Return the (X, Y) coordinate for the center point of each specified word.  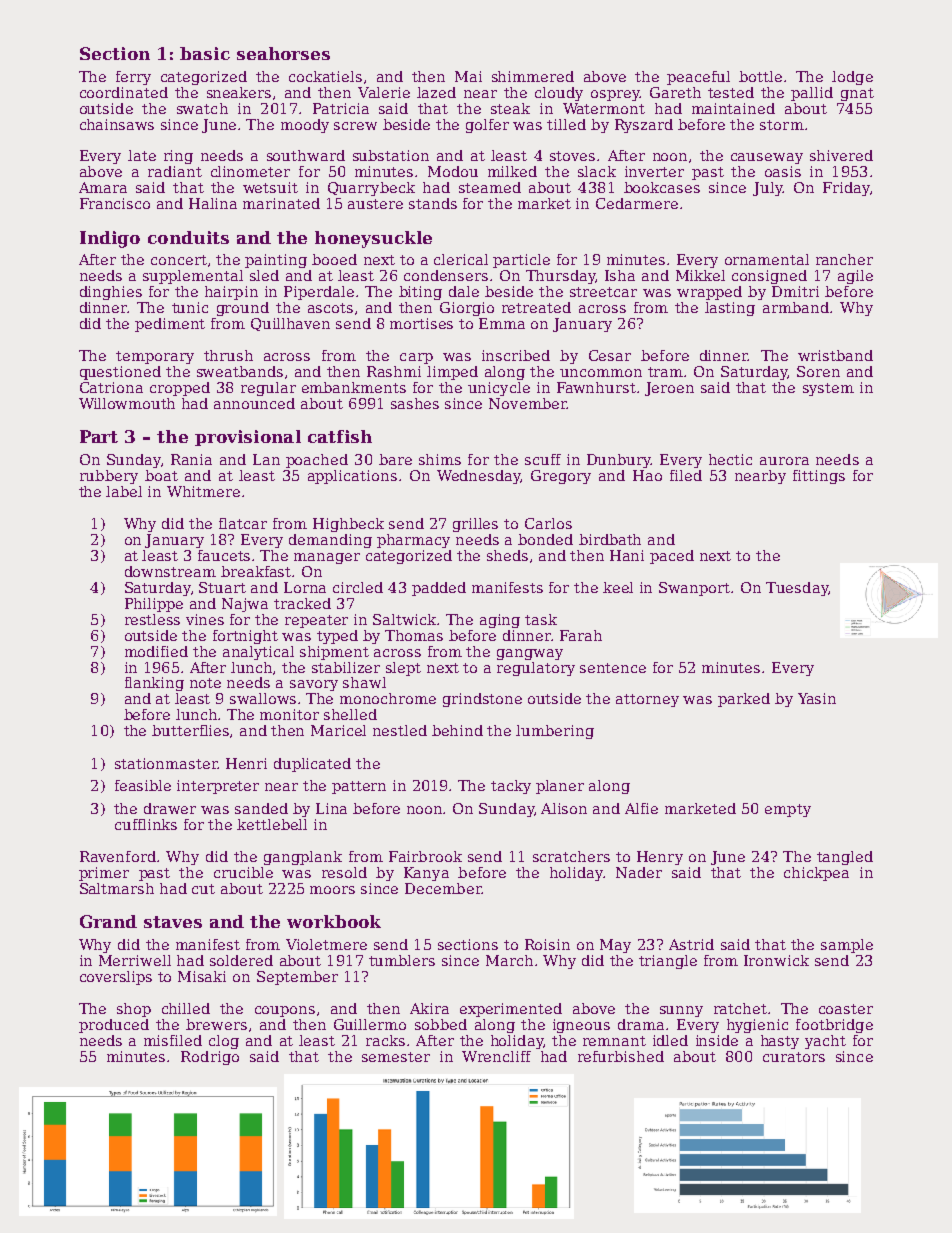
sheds (507, 555)
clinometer (250, 171)
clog (224, 1042)
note (205, 683)
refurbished (621, 1056)
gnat (857, 94)
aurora (784, 461)
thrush (228, 355)
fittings (819, 477)
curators (794, 1057)
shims (440, 459)
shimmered (533, 76)
